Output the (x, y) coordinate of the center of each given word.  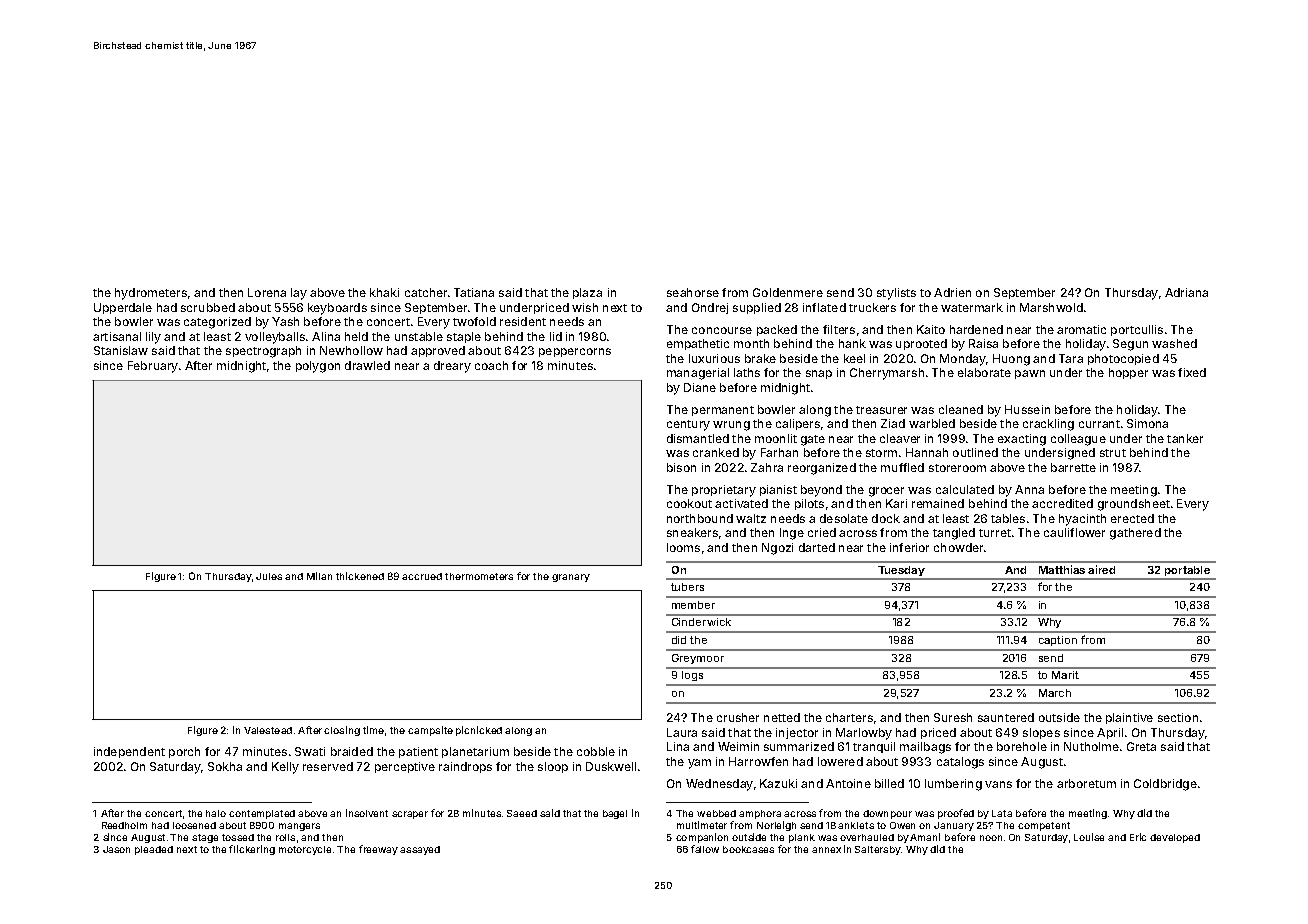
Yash (285, 321)
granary (571, 578)
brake (760, 358)
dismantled (698, 438)
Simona (1147, 423)
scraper (410, 815)
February (153, 367)
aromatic (1081, 329)
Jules (269, 576)
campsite (430, 731)
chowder (958, 547)
